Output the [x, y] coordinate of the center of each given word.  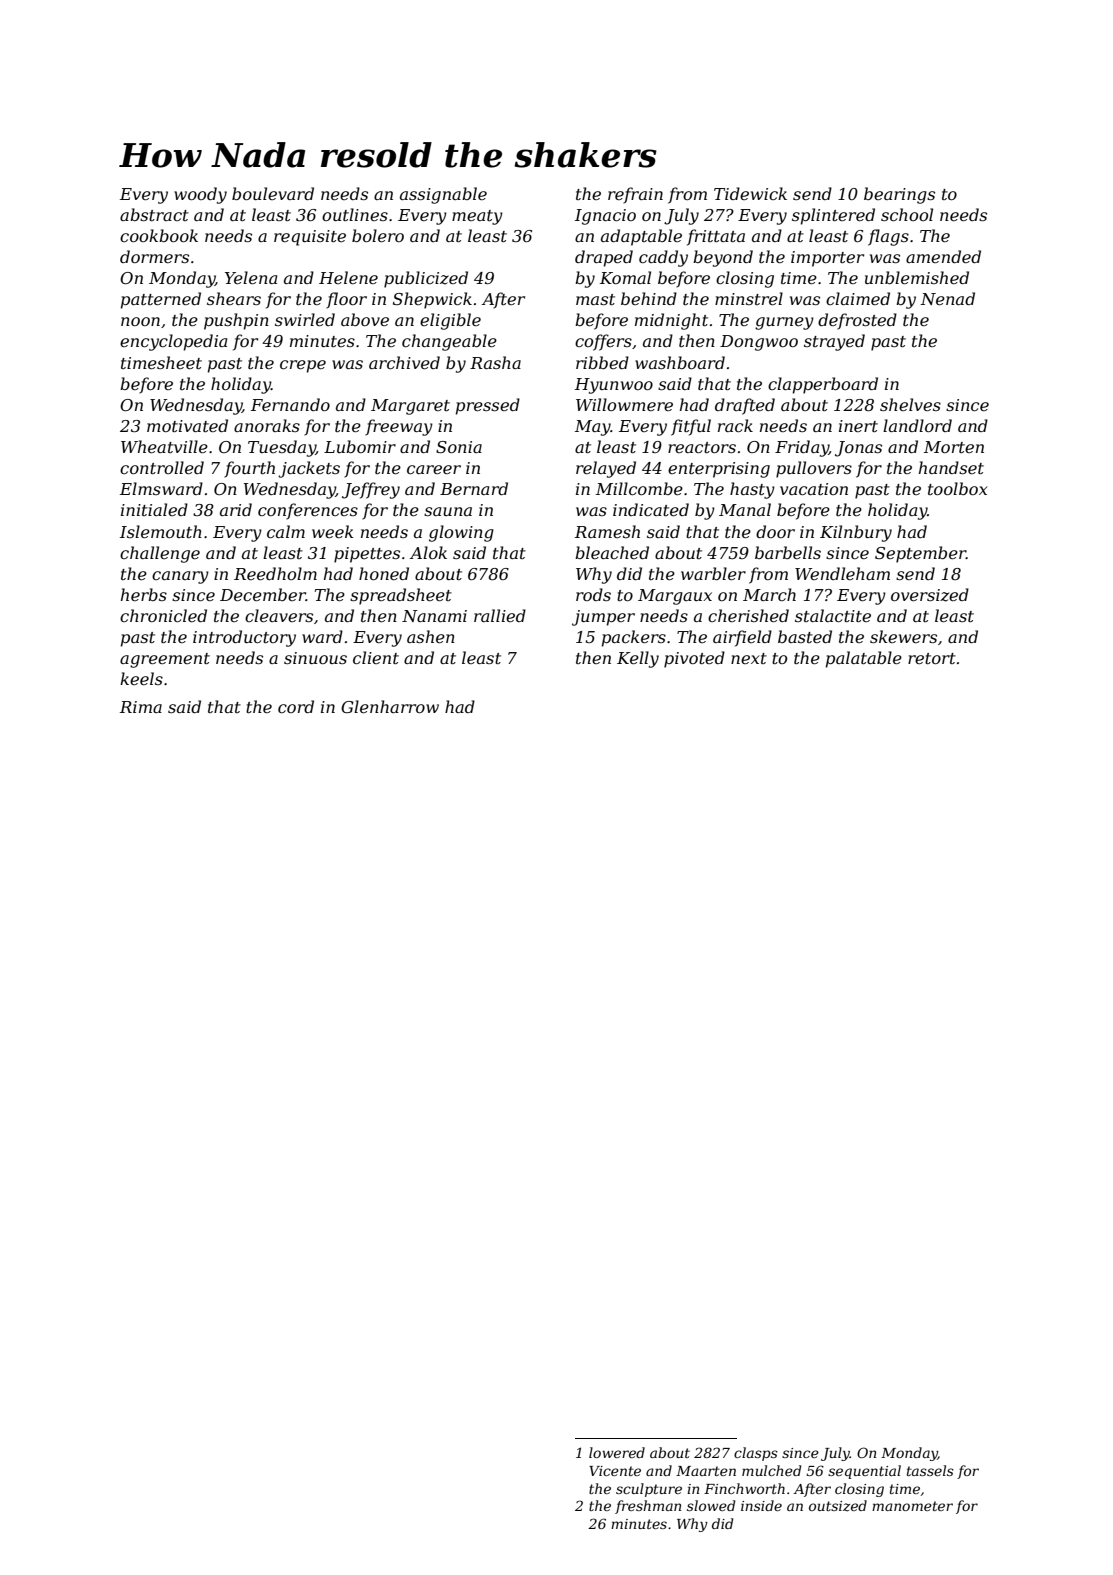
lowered [617, 1452]
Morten [954, 447]
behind [649, 298]
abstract [154, 214]
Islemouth [161, 531]
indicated [651, 509]
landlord [917, 425]
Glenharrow [390, 706]
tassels [930, 1470]
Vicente [615, 1471]
